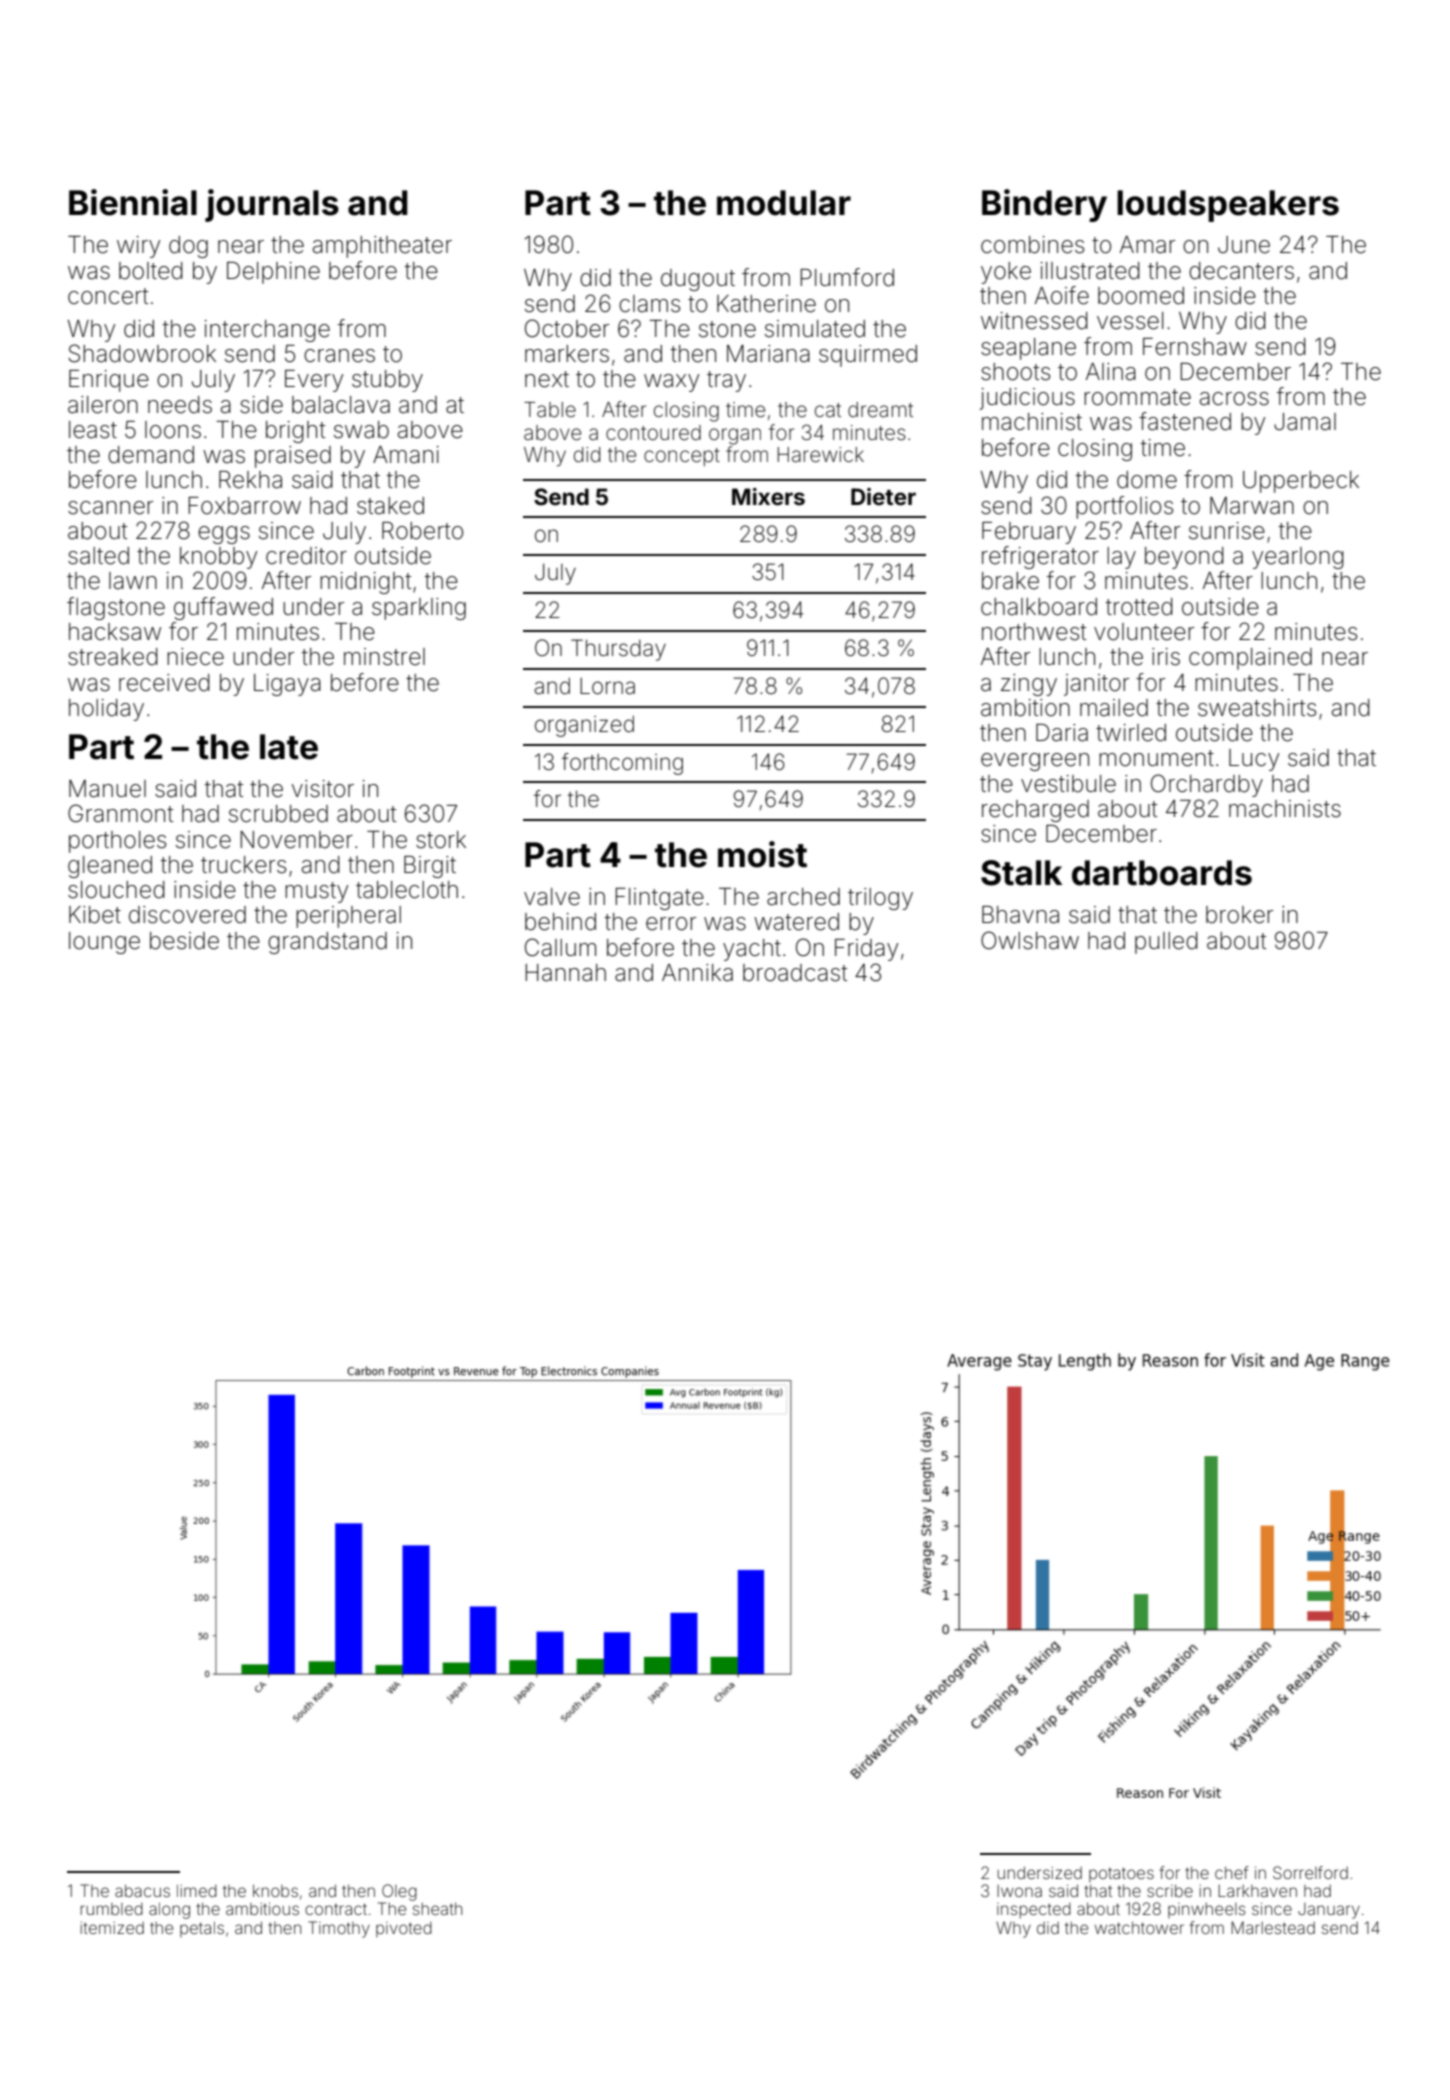 The width and height of the screenshot is (1450, 2100). I want to click on Upperbeck, so click(1301, 482).
